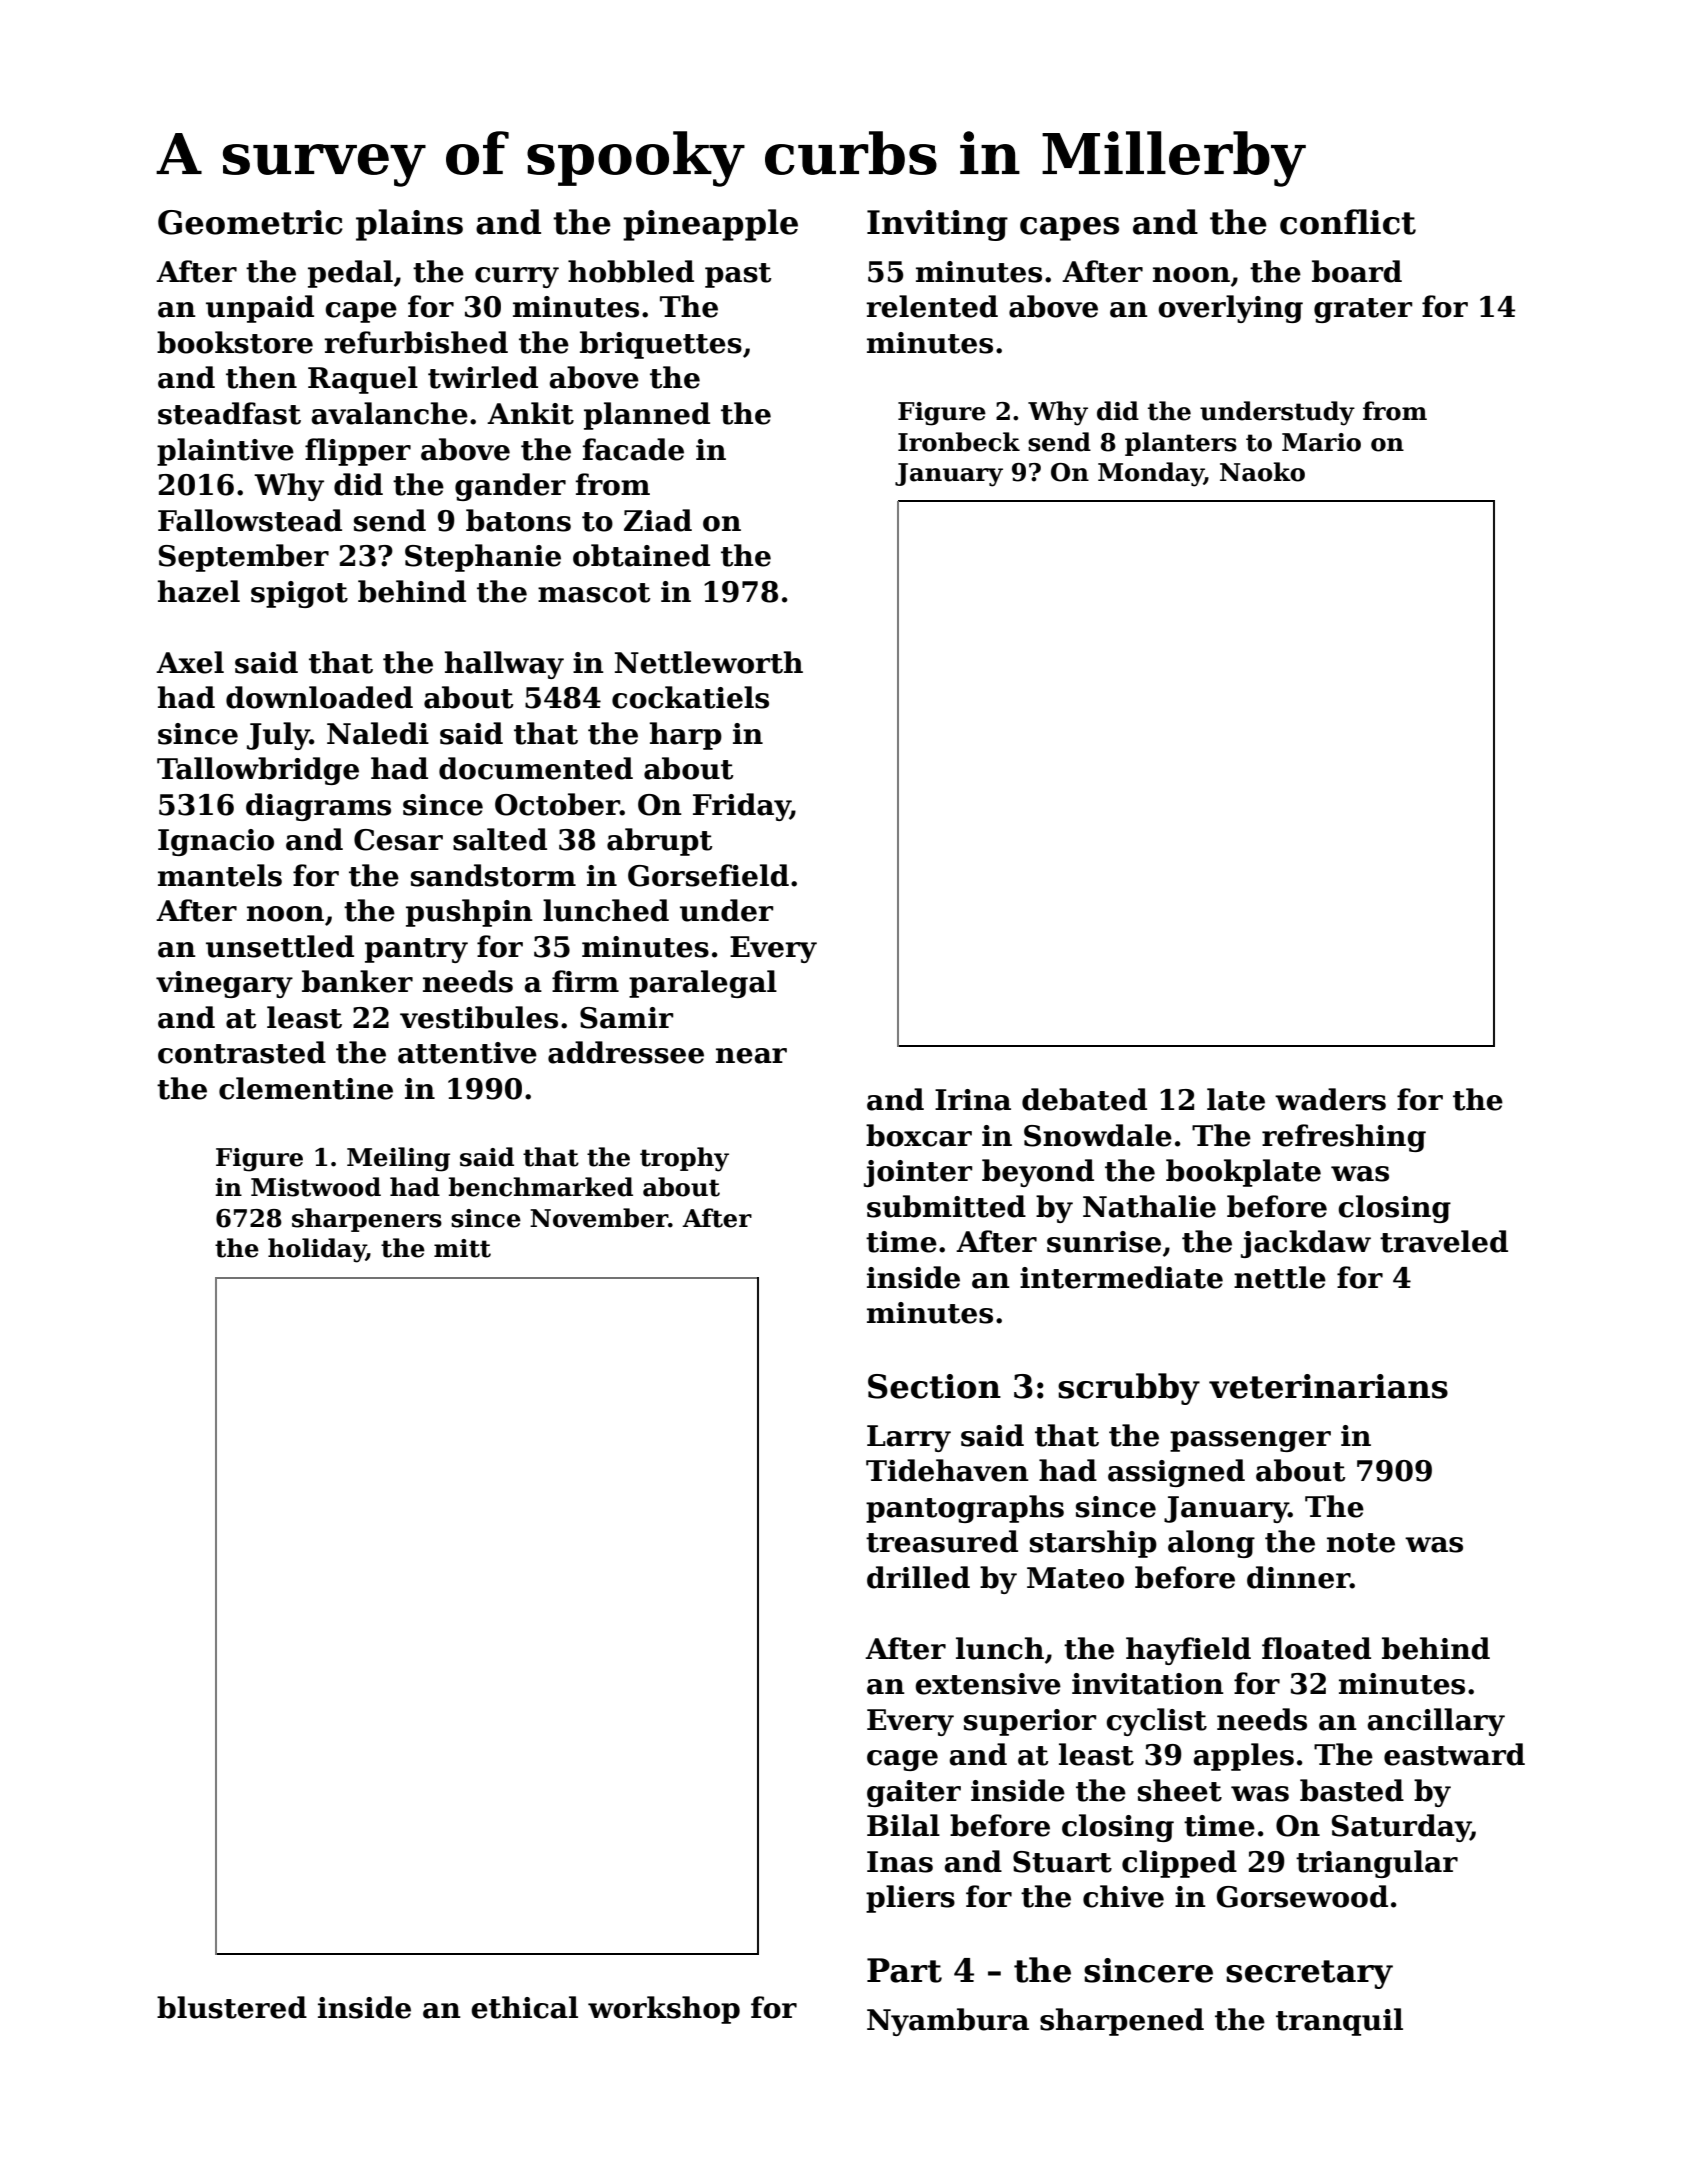 The image size is (1683, 2178). What do you see at coordinates (524, 2007) in the image?
I see `ethical` at bounding box center [524, 2007].
